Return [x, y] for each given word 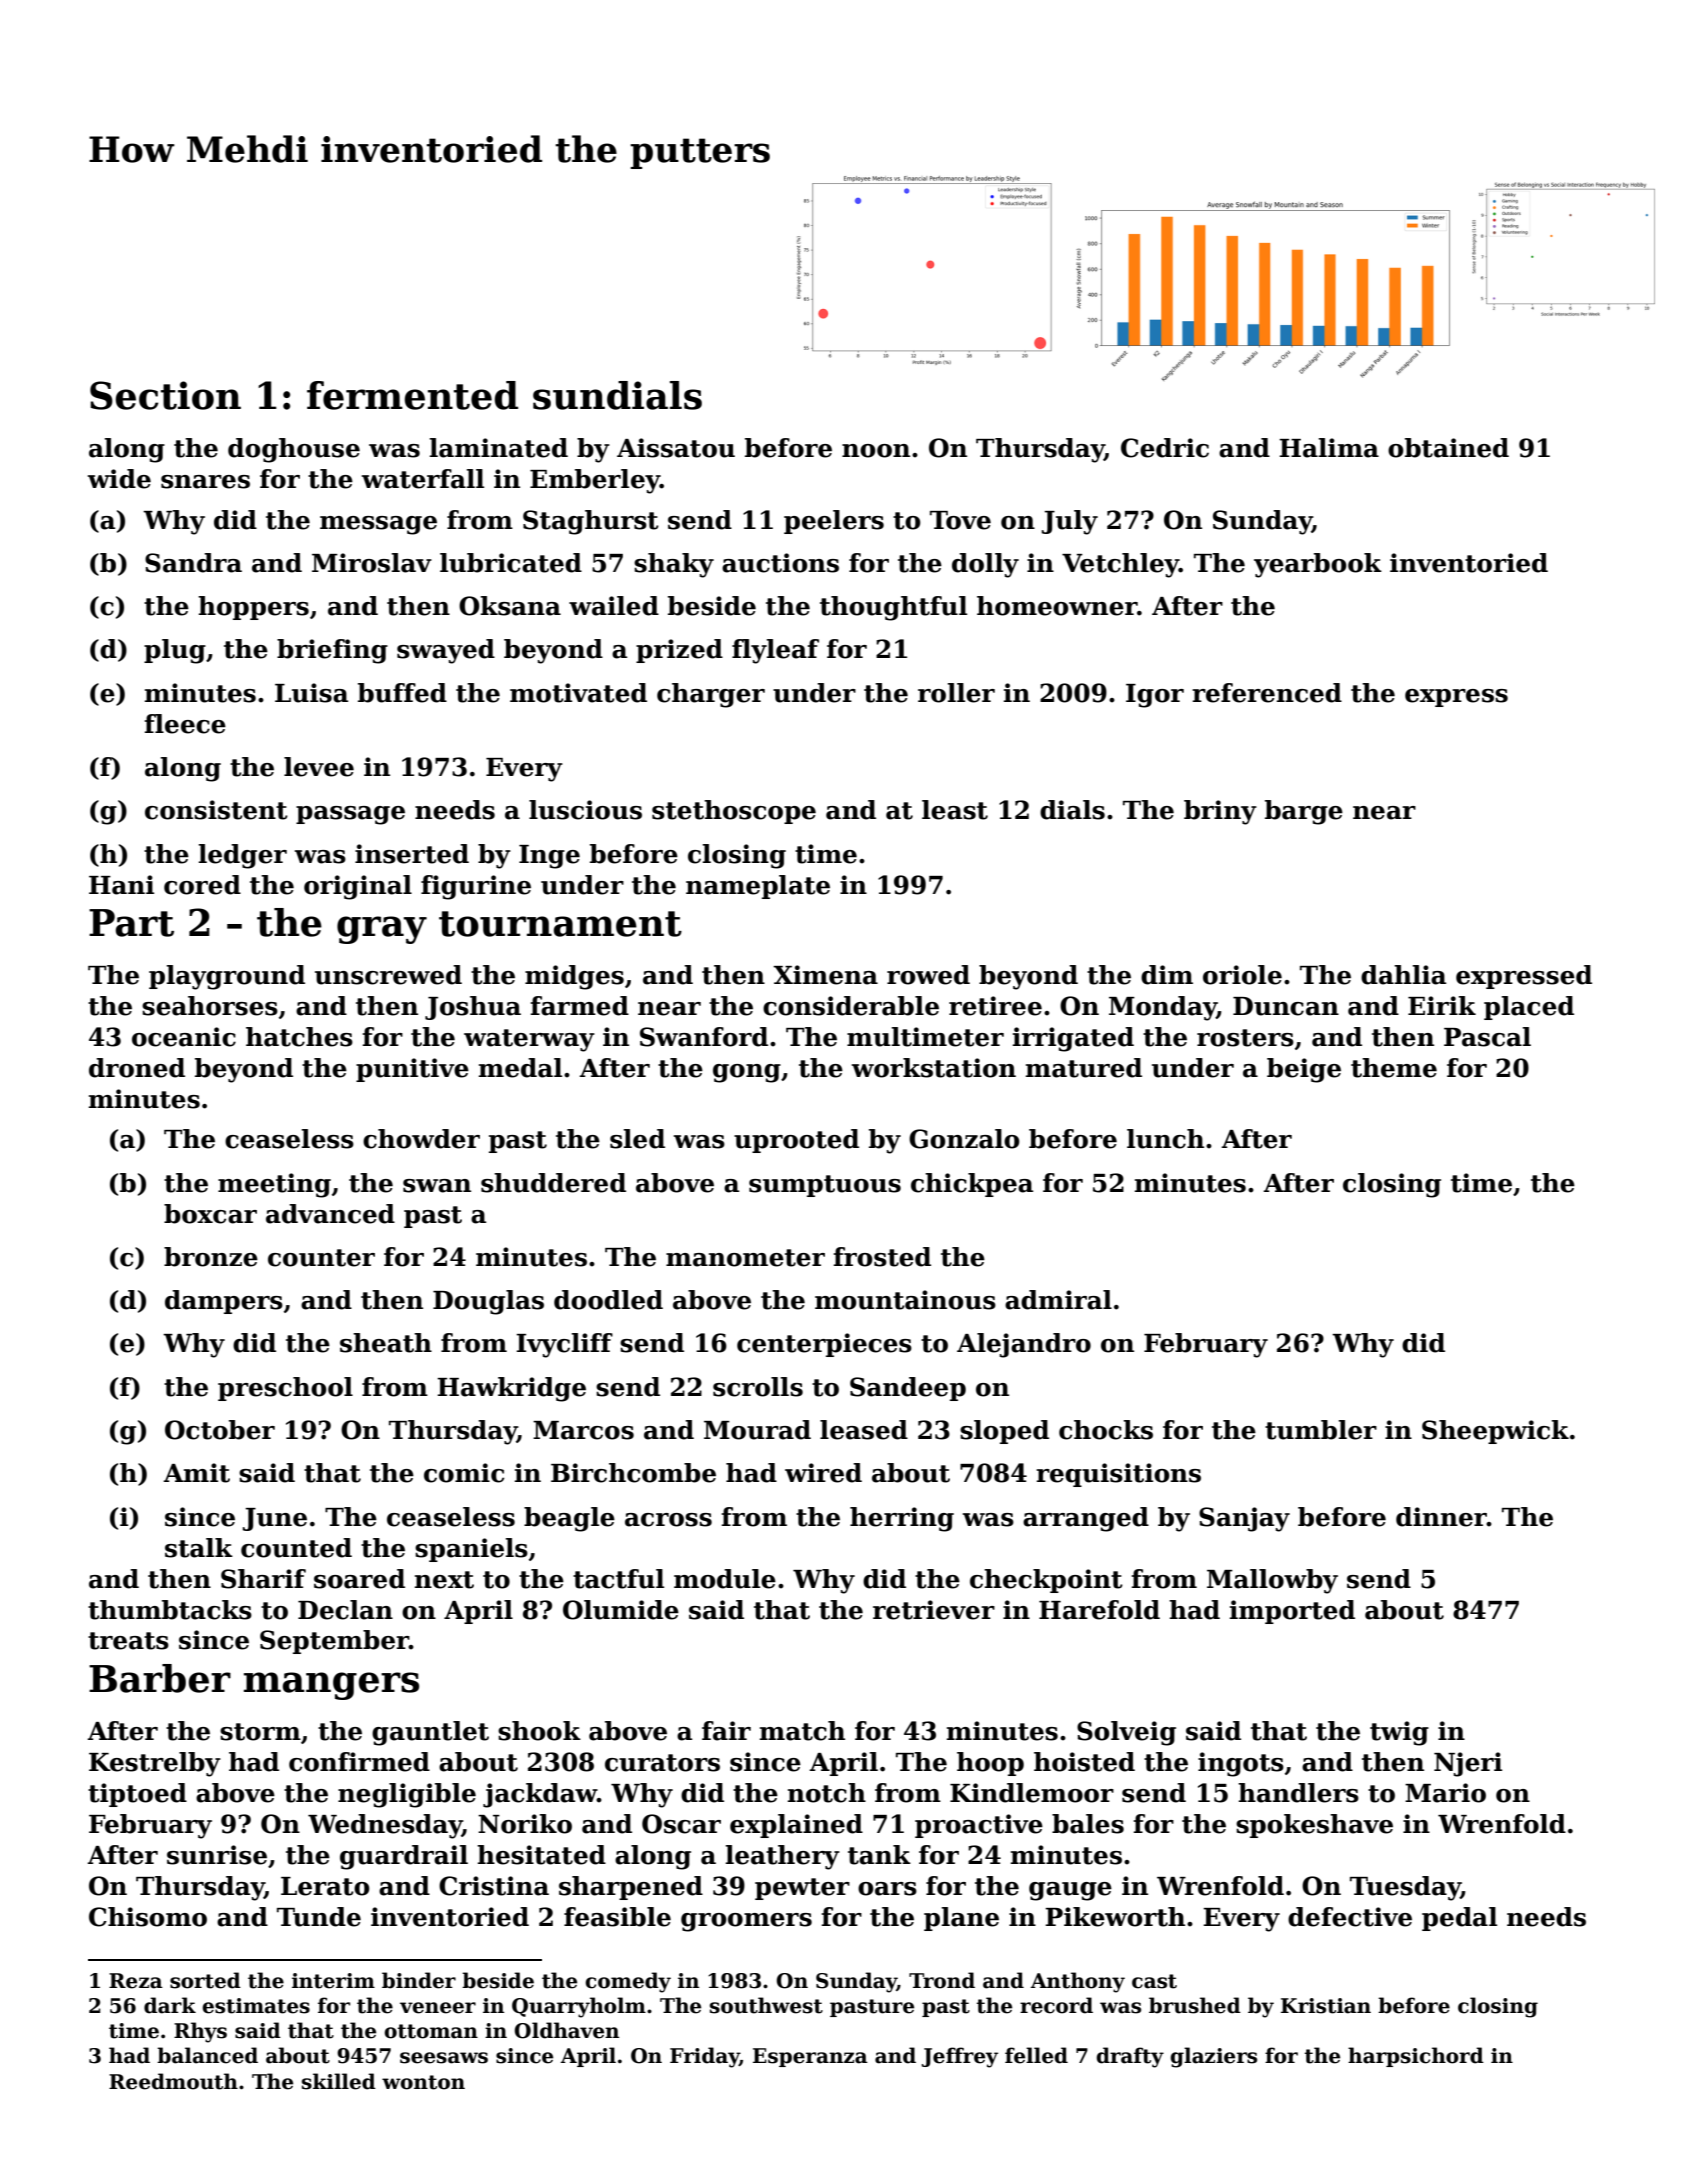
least [955, 810]
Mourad [757, 1430]
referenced [1267, 693]
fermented [412, 395]
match [802, 1731]
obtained [1448, 448]
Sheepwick [1495, 1432]
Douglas [488, 1302]
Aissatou [676, 448]
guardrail [404, 1857]
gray [382, 930]
